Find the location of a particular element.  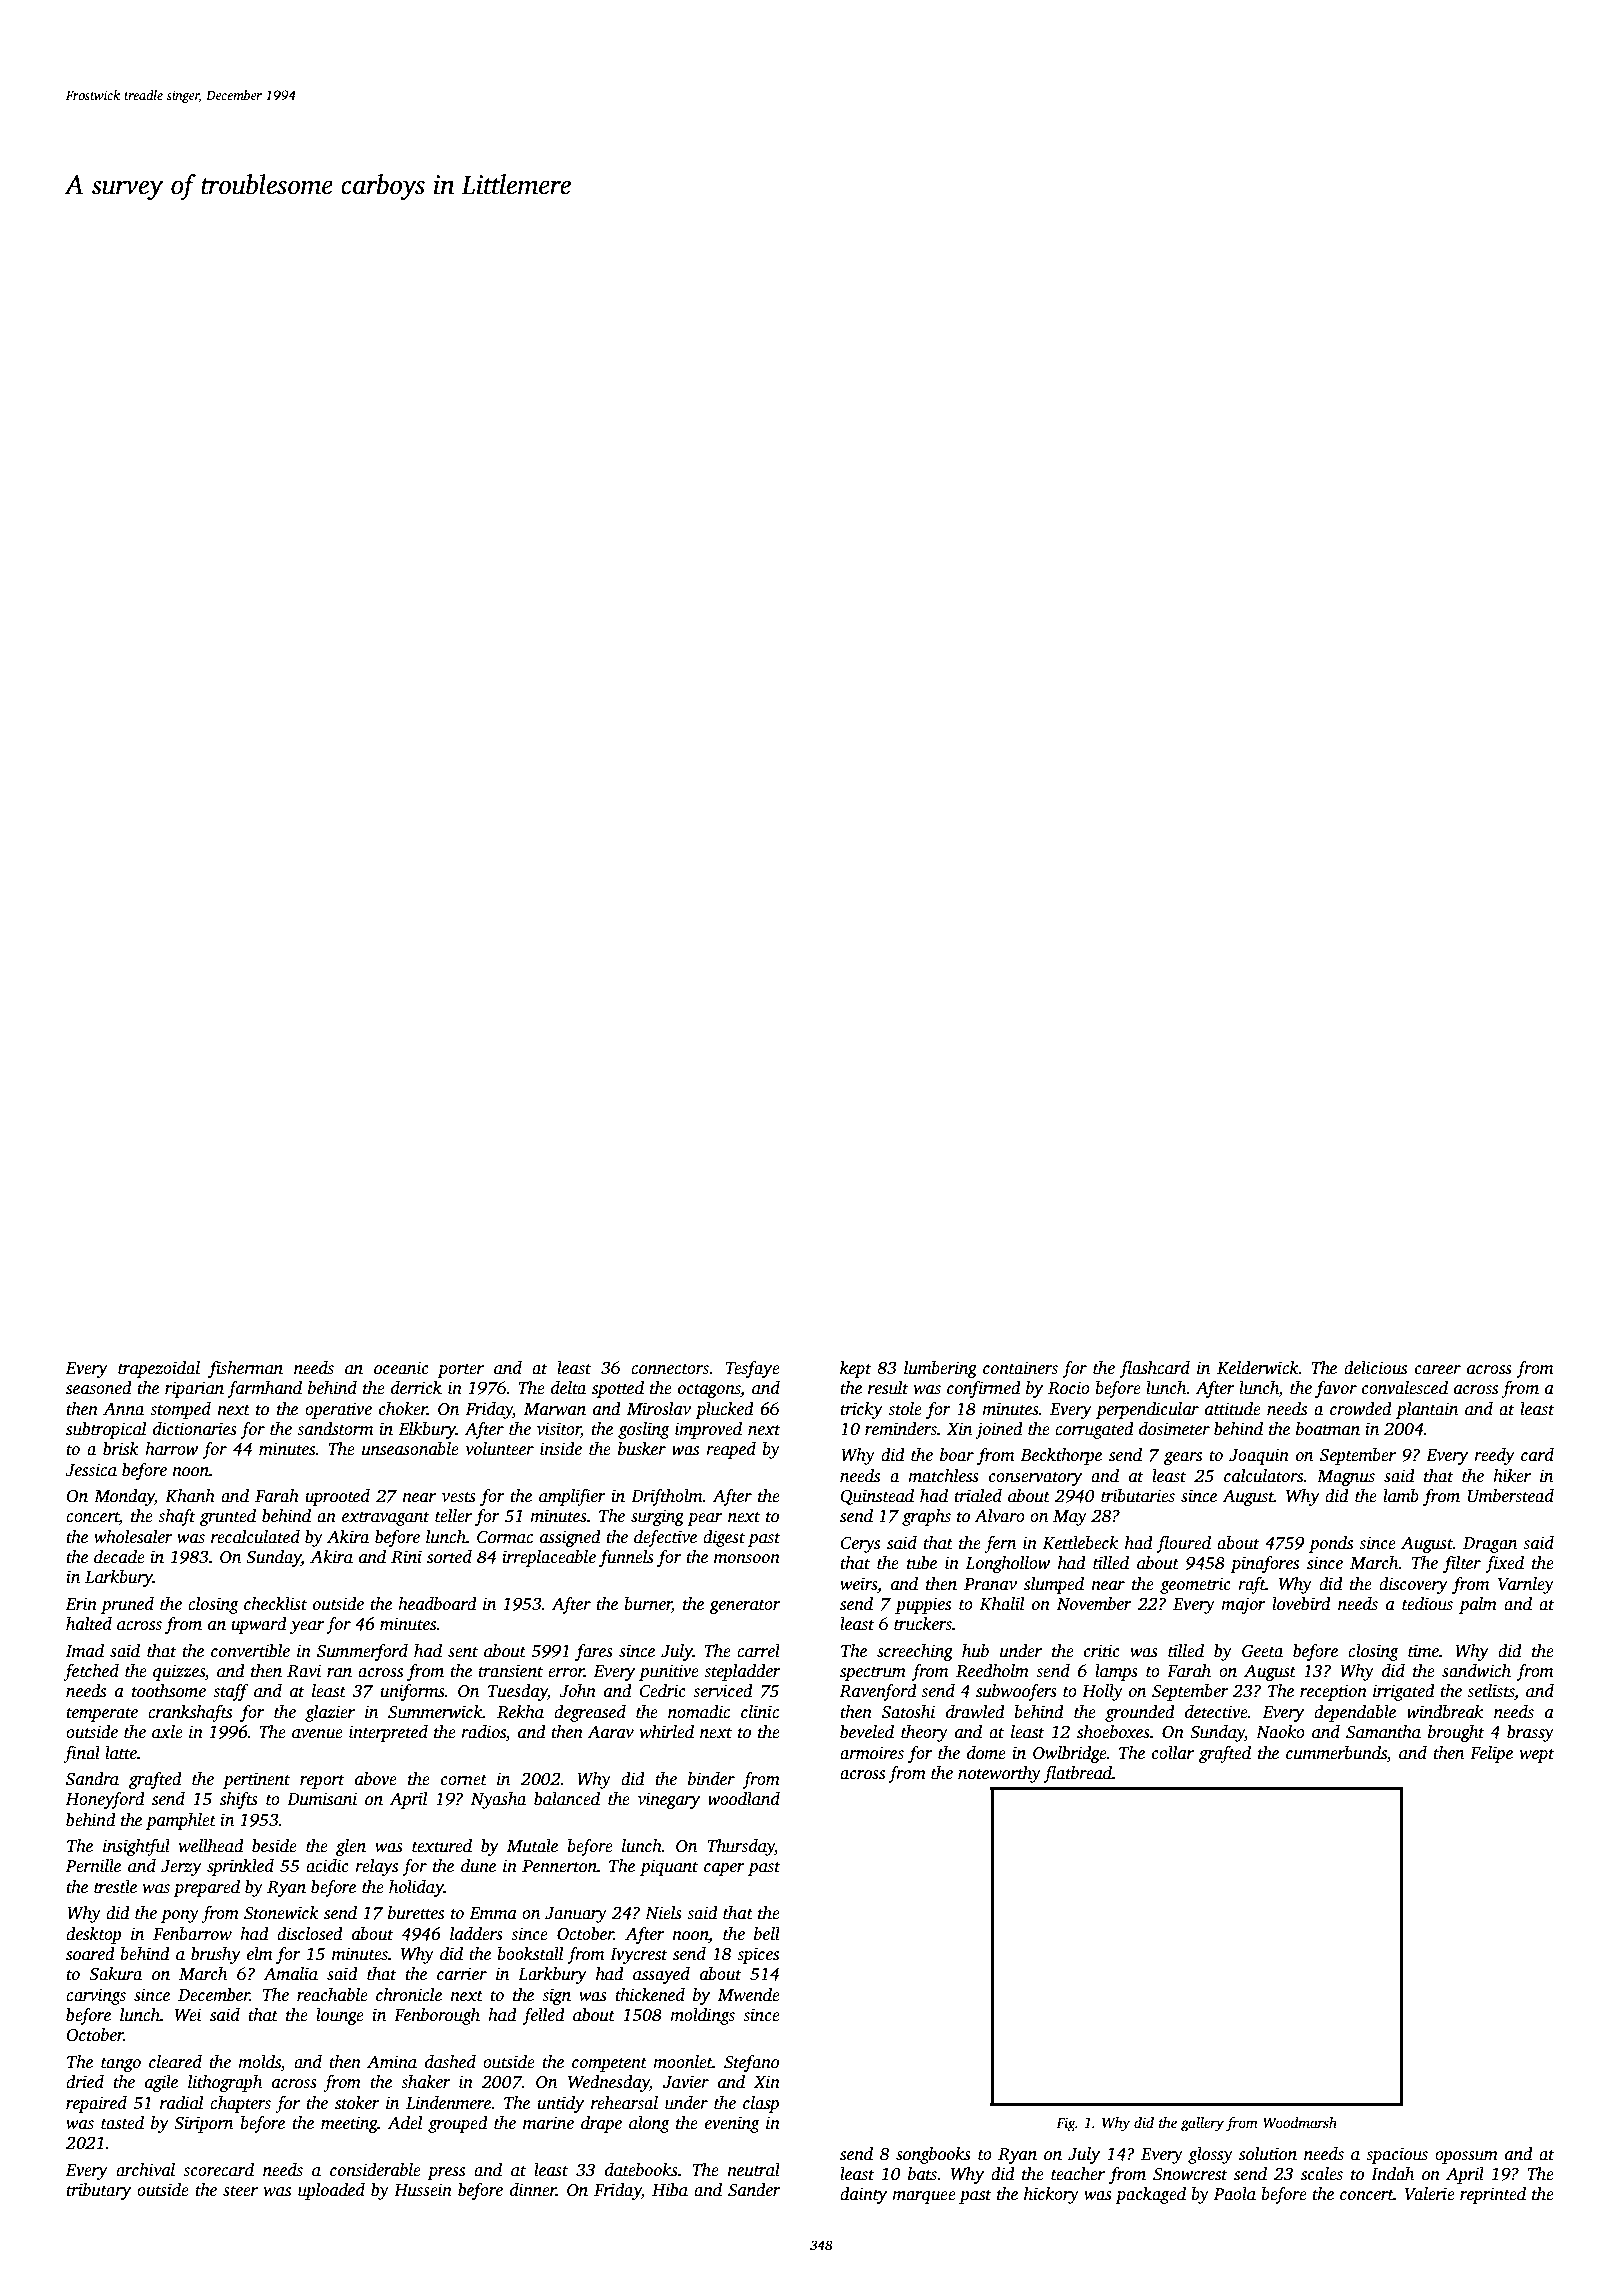

Rini is located at coordinates (406, 1557).
